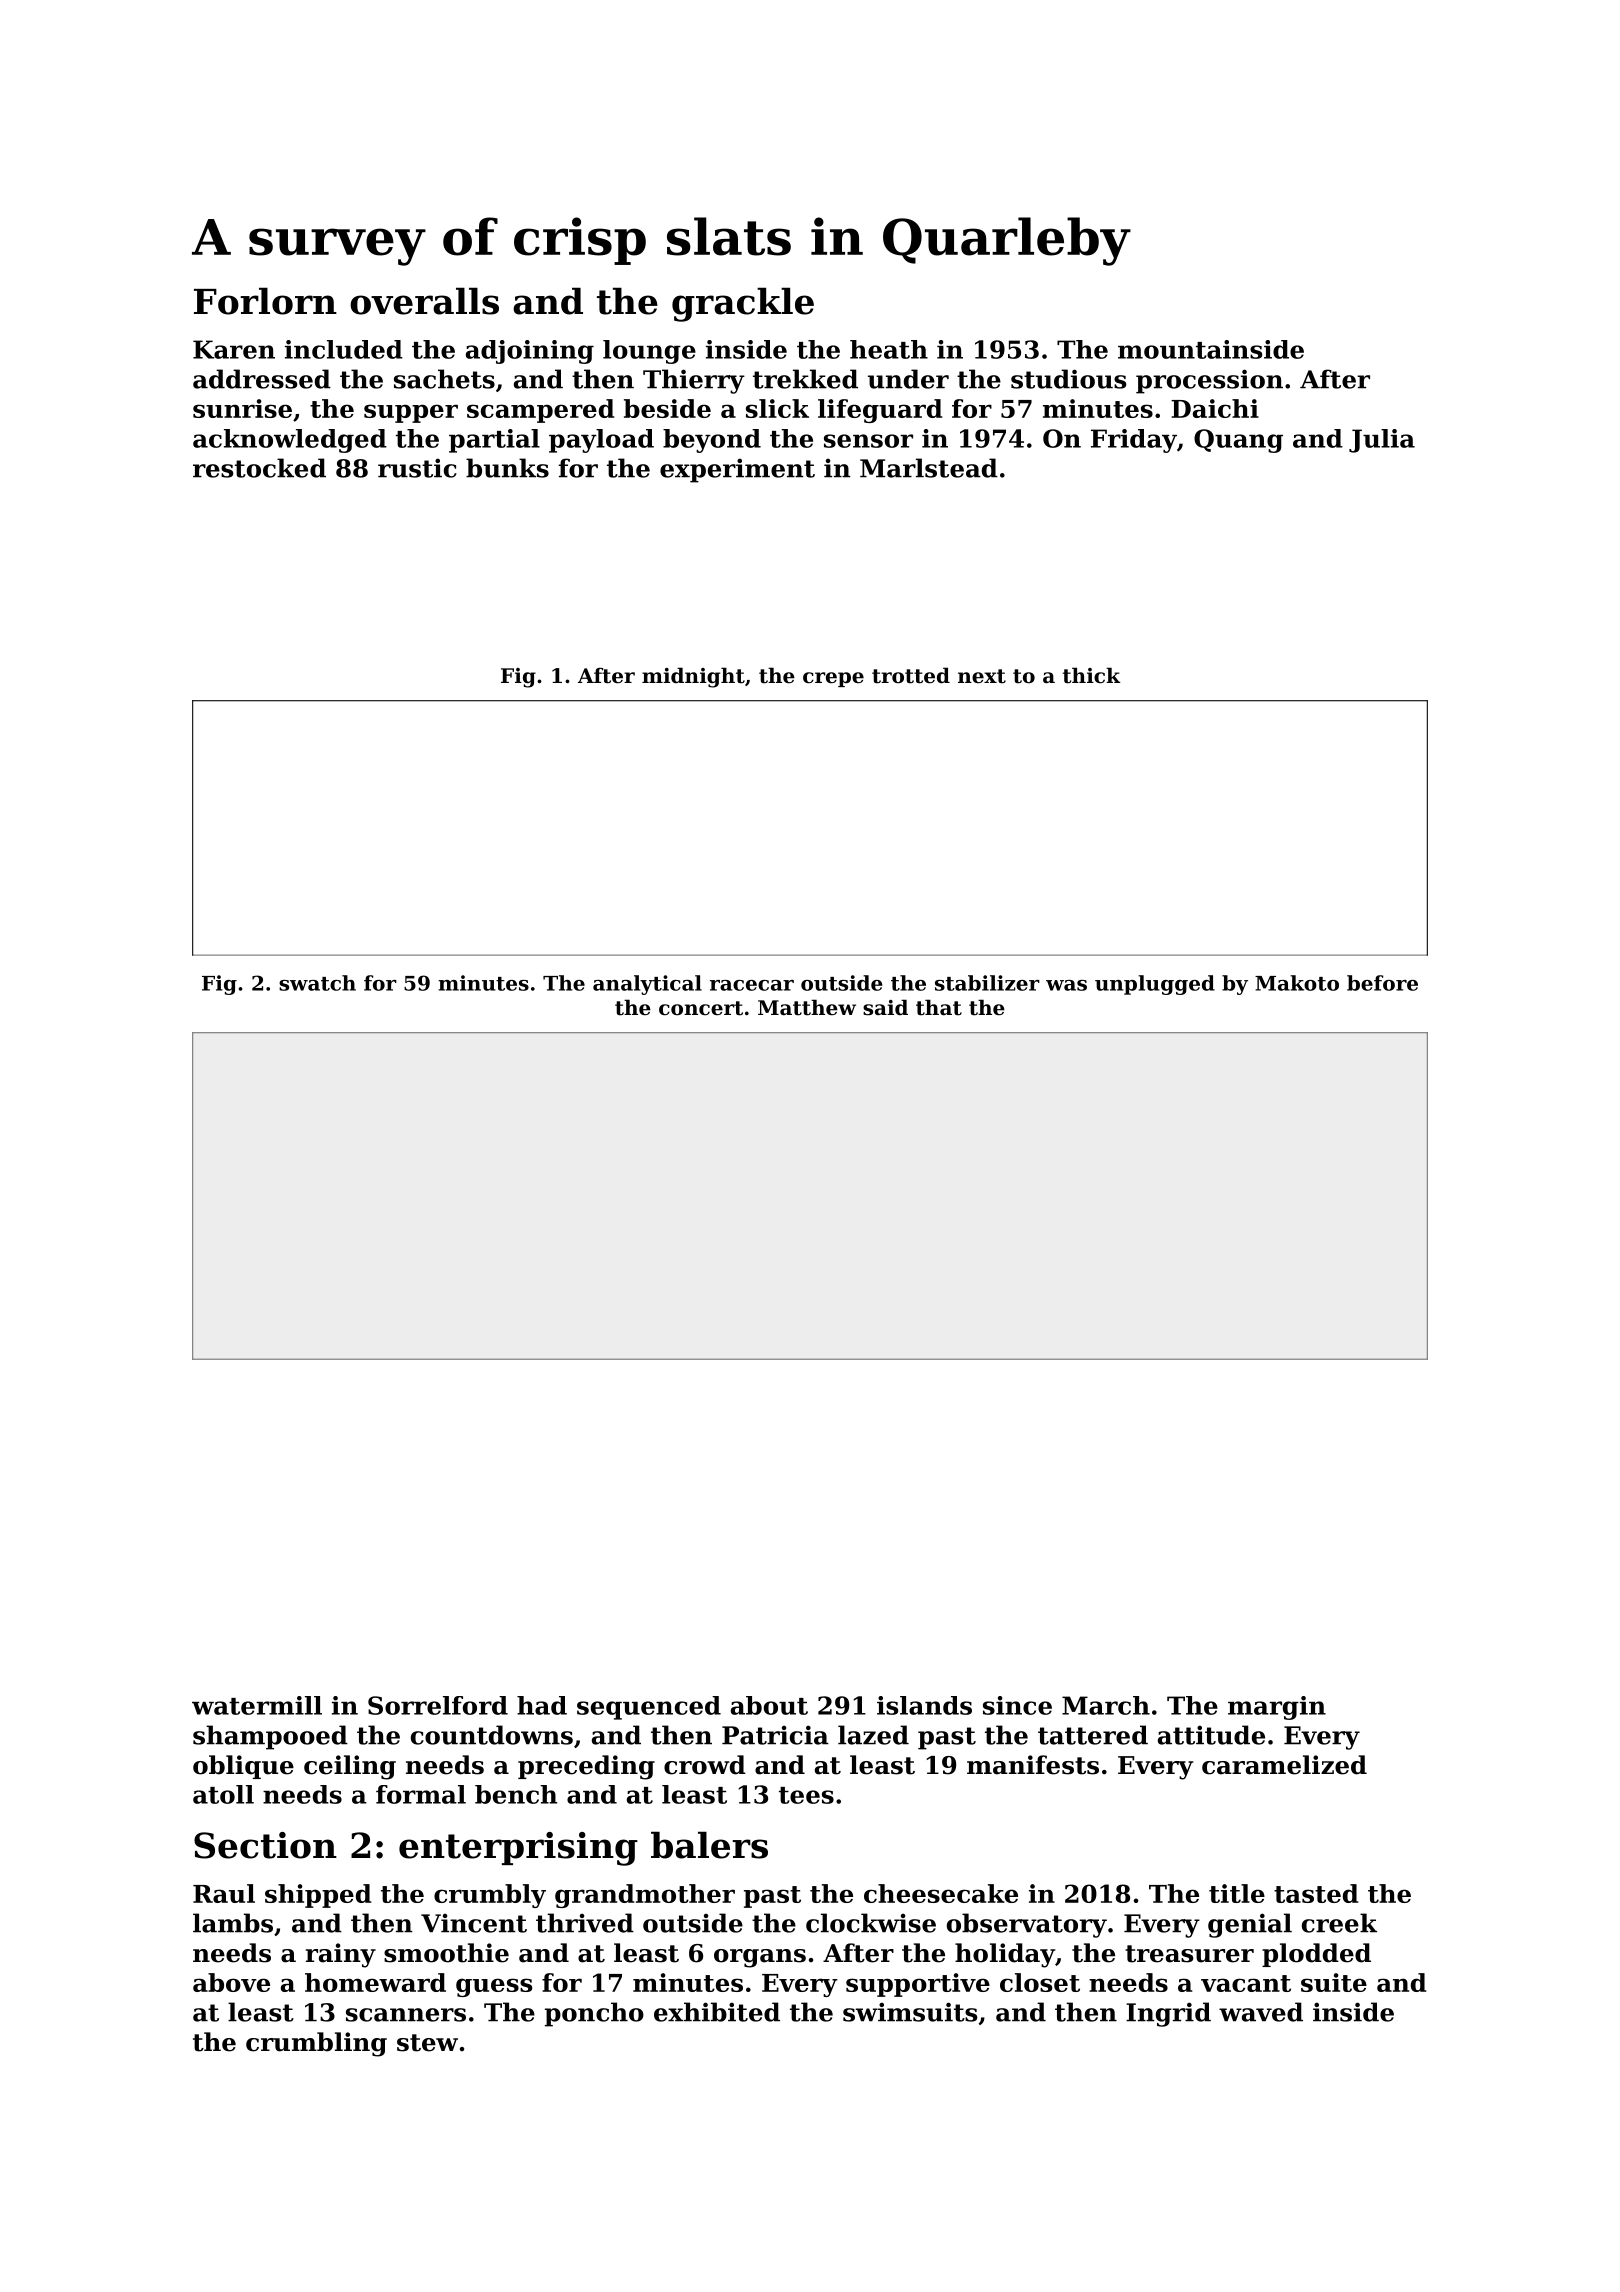 The width and height of the screenshot is (1620, 2292). I want to click on analytical, so click(647, 985).
